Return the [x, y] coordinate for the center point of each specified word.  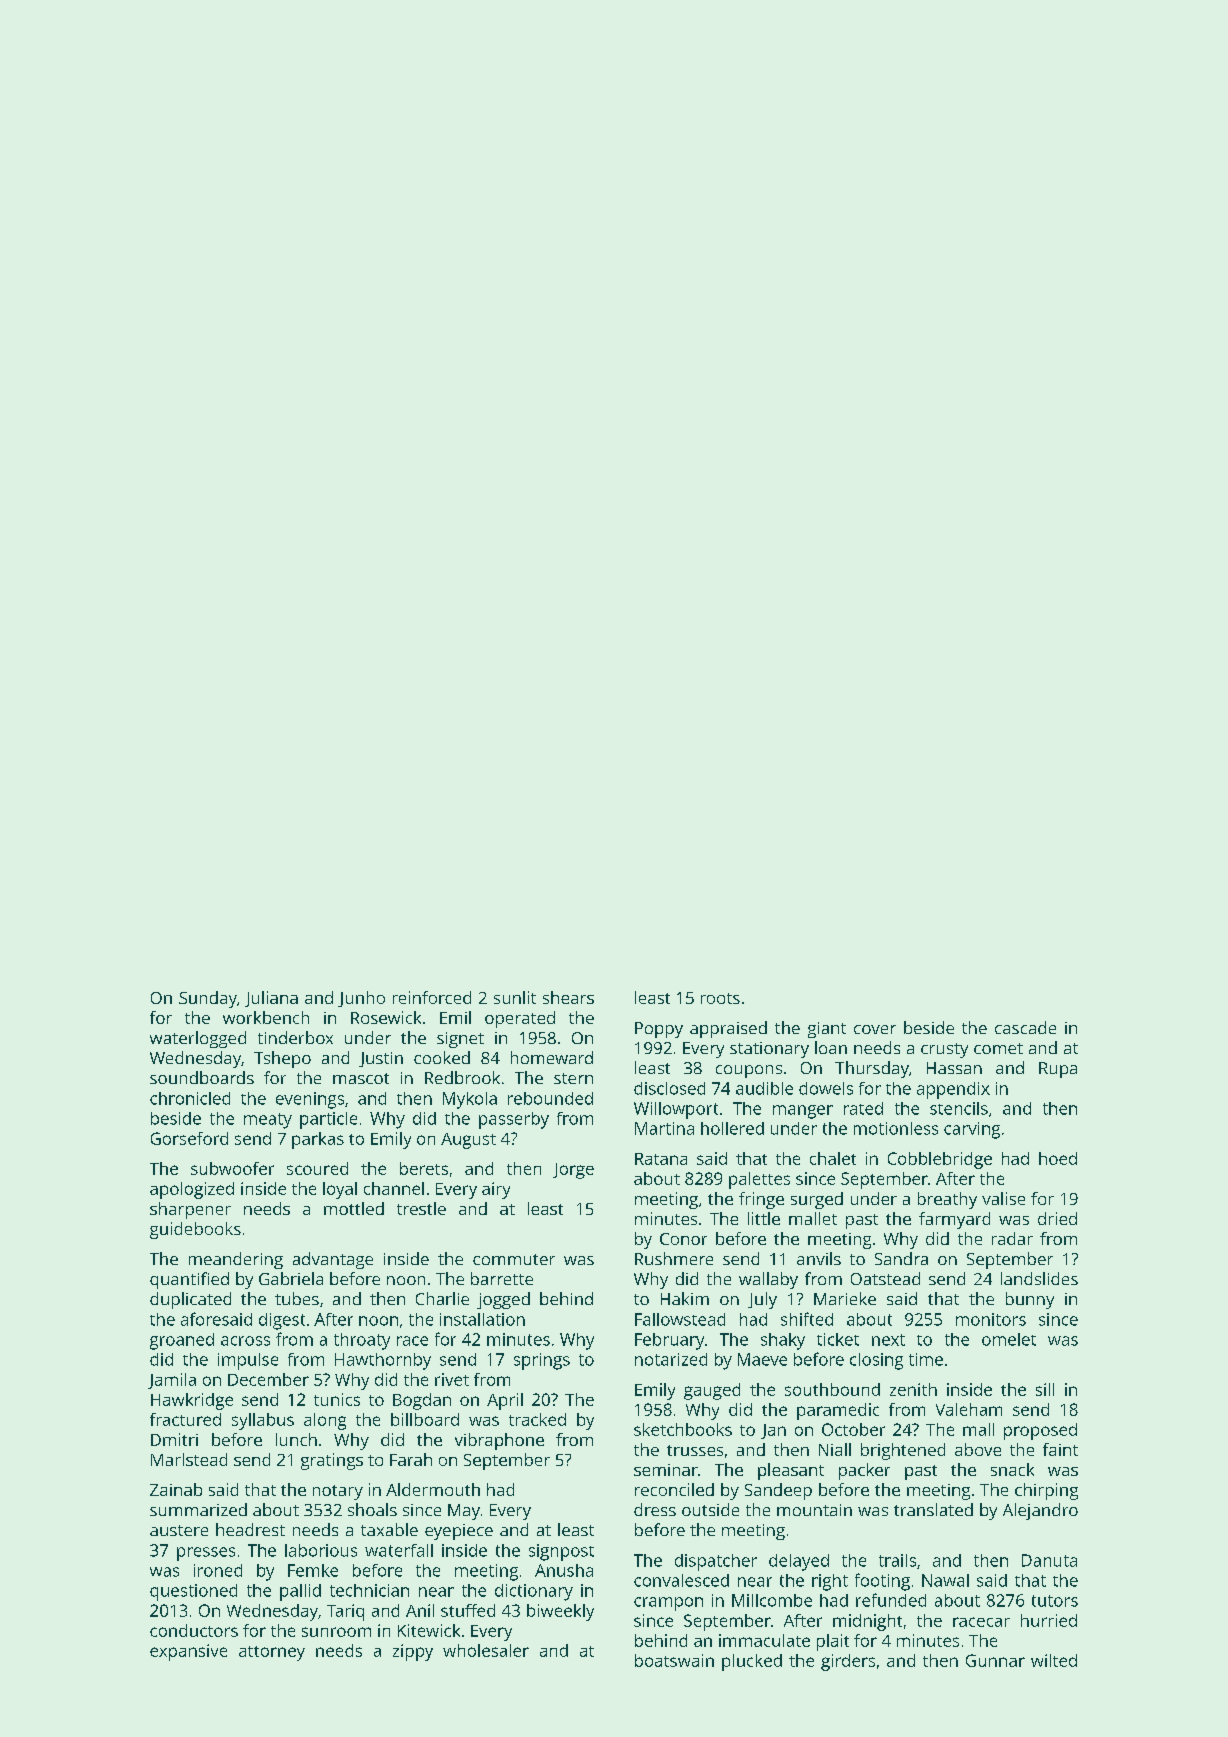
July [762, 1300]
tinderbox [295, 1037]
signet [460, 1040]
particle [328, 1120]
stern [573, 1078]
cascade [1025, 1027]
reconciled [674, 1489]
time [926, 1359]
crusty [944, 1050]
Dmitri [174, 1439]
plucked [752, 1662]
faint [1060, 1449]
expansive [188, 1652]
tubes [297, 1298]
